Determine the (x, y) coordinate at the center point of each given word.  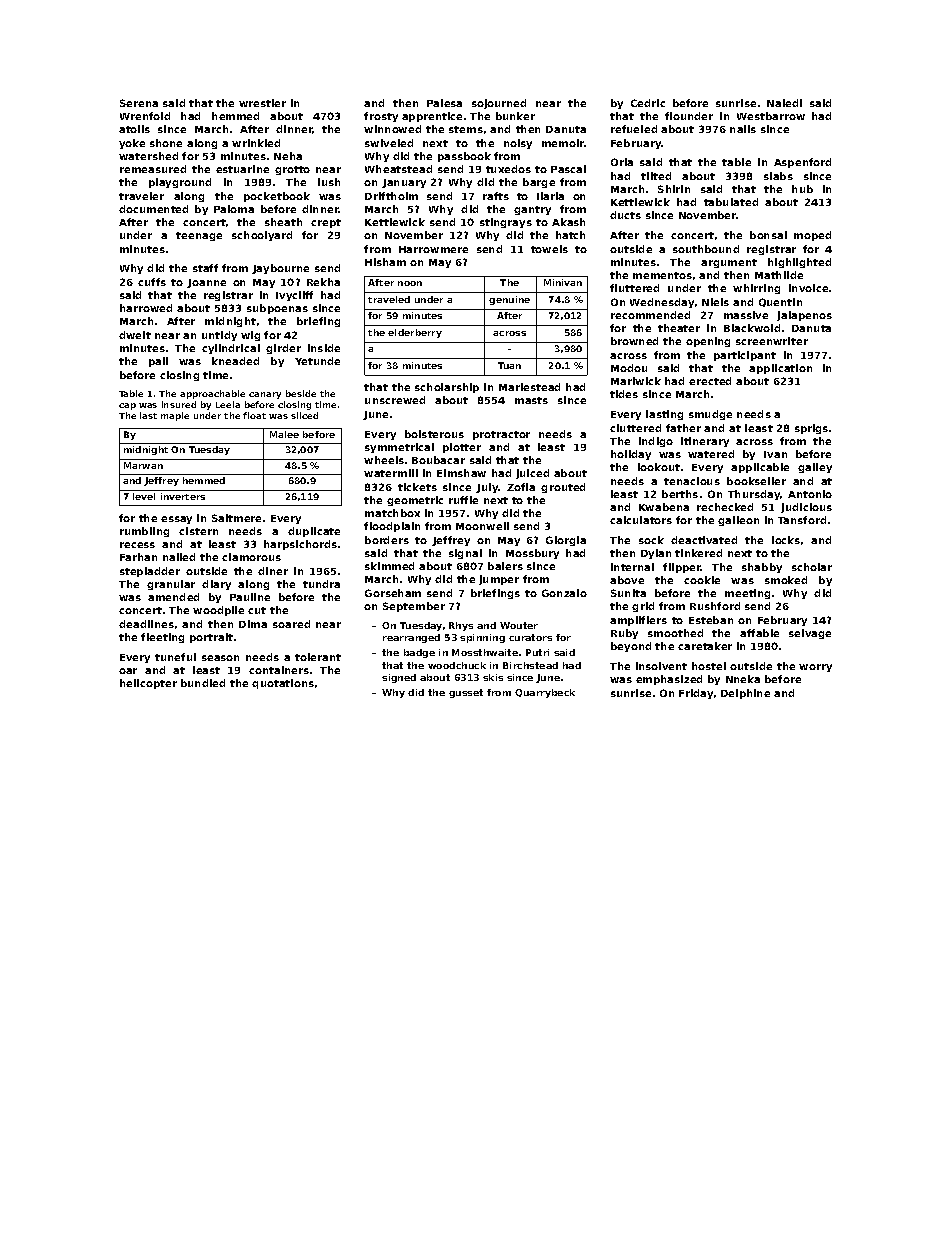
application (780, 369)
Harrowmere (433, 249)
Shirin (674, 189)
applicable (760, 468)
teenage (199, 236)
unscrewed (395, 400)
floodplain (392, 527)
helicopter (148, 684)
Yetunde (317, 361)
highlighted (799, 263)
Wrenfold (145, 116)
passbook (464, 157)
